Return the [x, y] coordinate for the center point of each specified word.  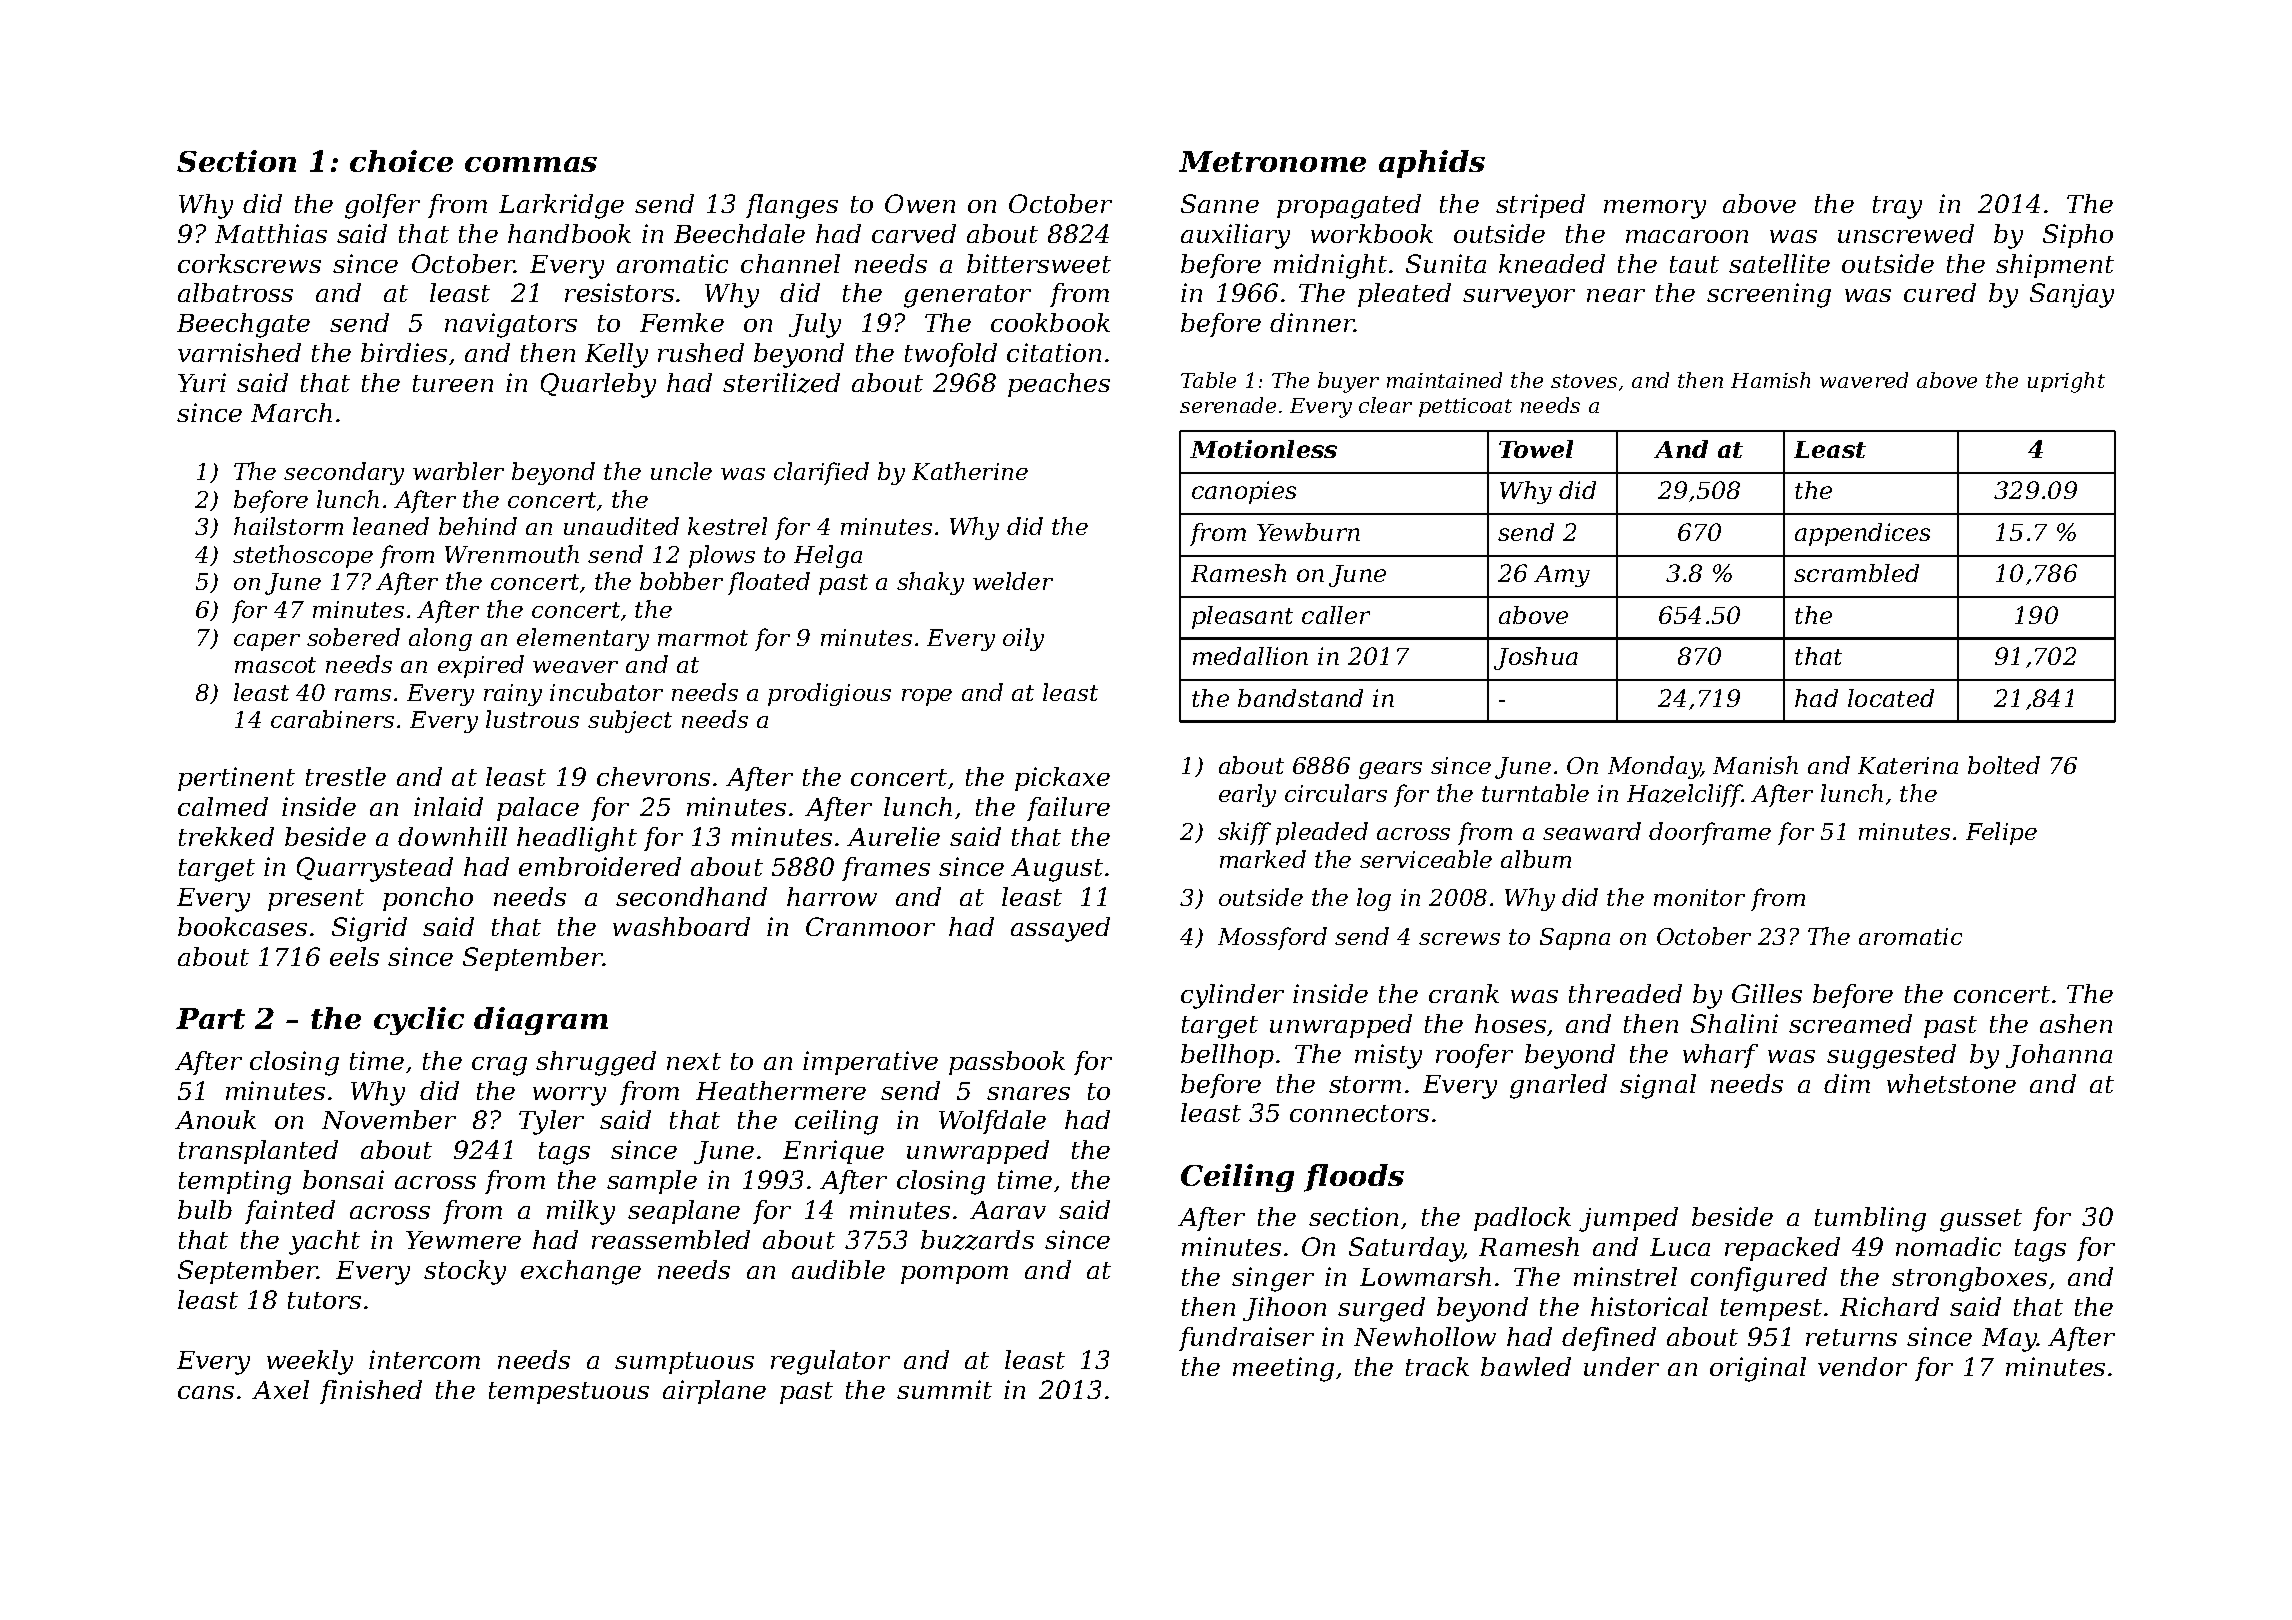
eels [354, 956]
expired [481, 666]
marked [1263, 859]
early [1247, 795]
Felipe [2001, 833]
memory [1655, 209]
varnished [239, 352]
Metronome [1272, 161]
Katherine [970, 471]
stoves [1584, 381]
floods [1354, 1178]
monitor [1699, 897]
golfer [382, 206]
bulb [205, 1209]
